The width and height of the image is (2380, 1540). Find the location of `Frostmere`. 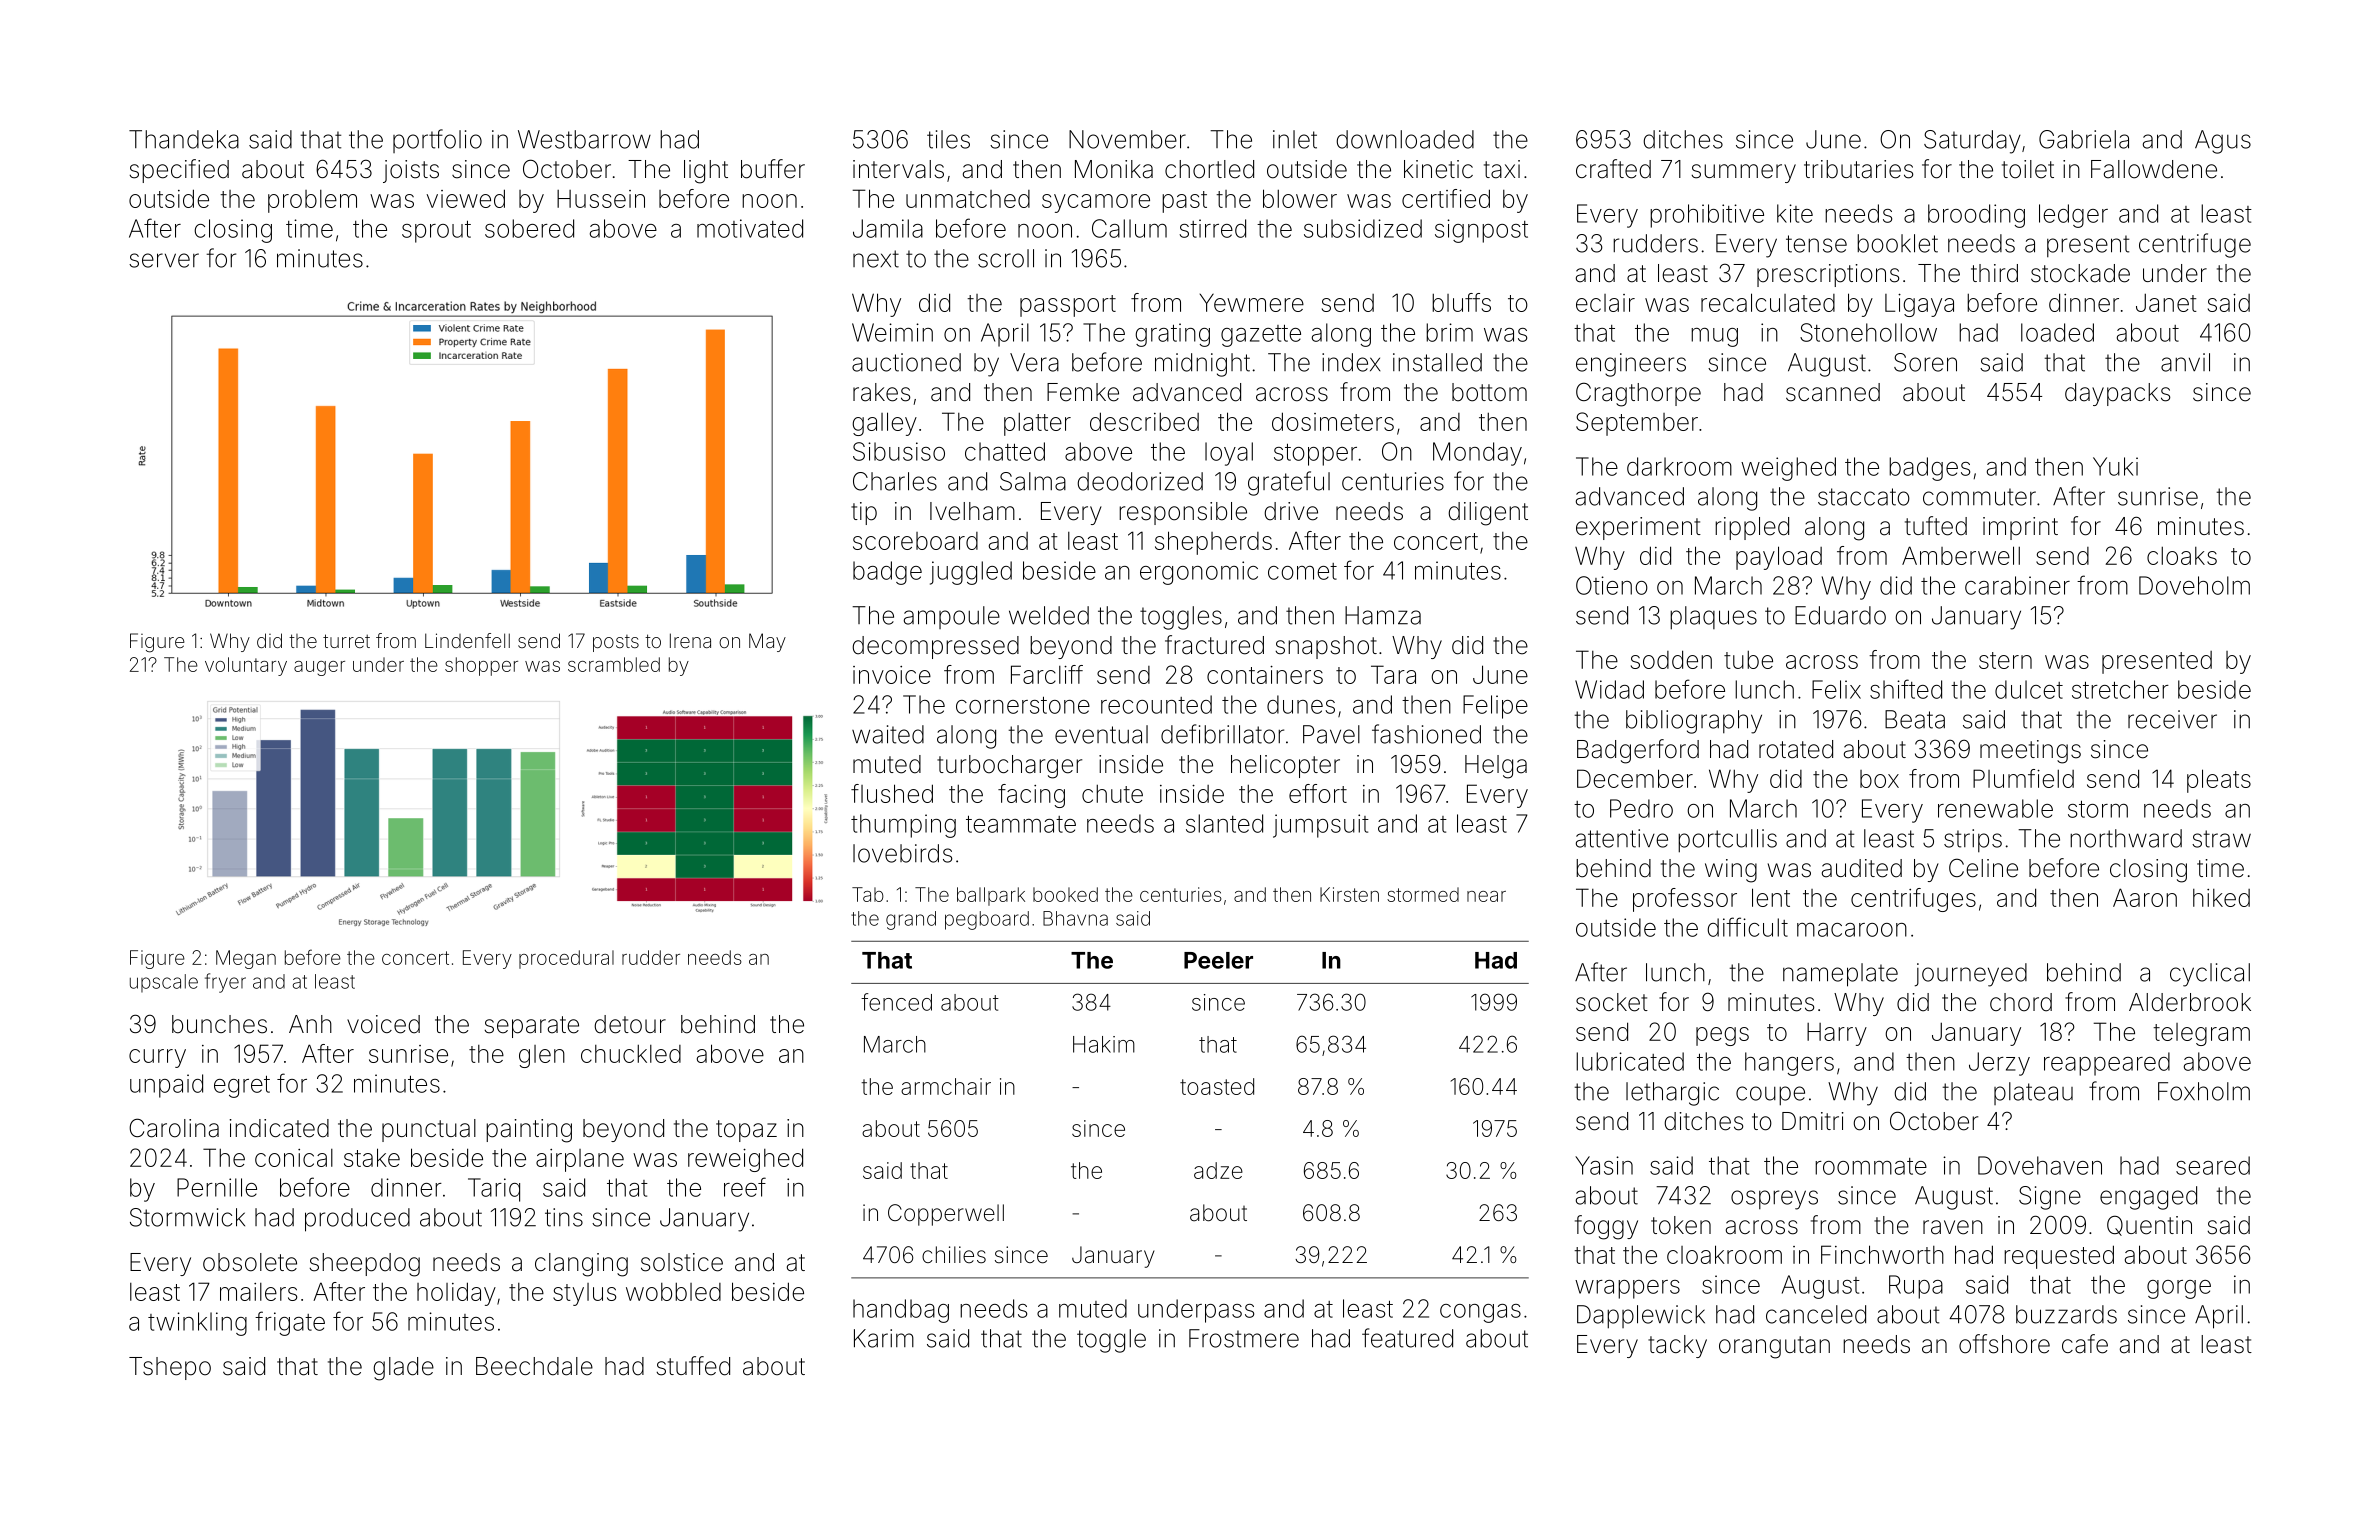

Frostmere is located at coordinates (1244, 1338).
